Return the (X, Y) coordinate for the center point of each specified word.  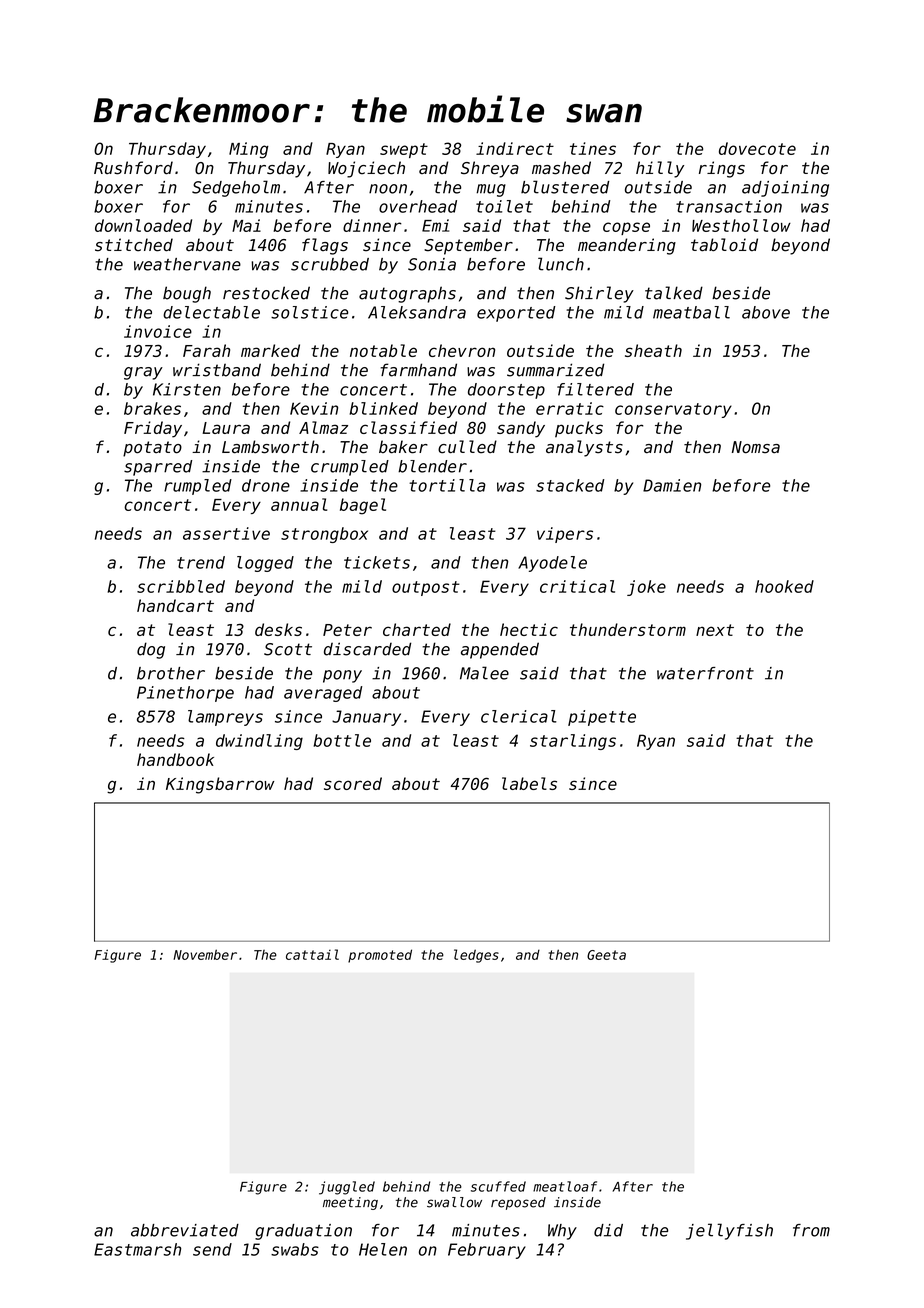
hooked (784, 586)
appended (500, 650)
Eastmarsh (137, 1249)
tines (593, 148)
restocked (266, 293)
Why (562, 1232)
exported (516, 314)
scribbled (181, 586)
